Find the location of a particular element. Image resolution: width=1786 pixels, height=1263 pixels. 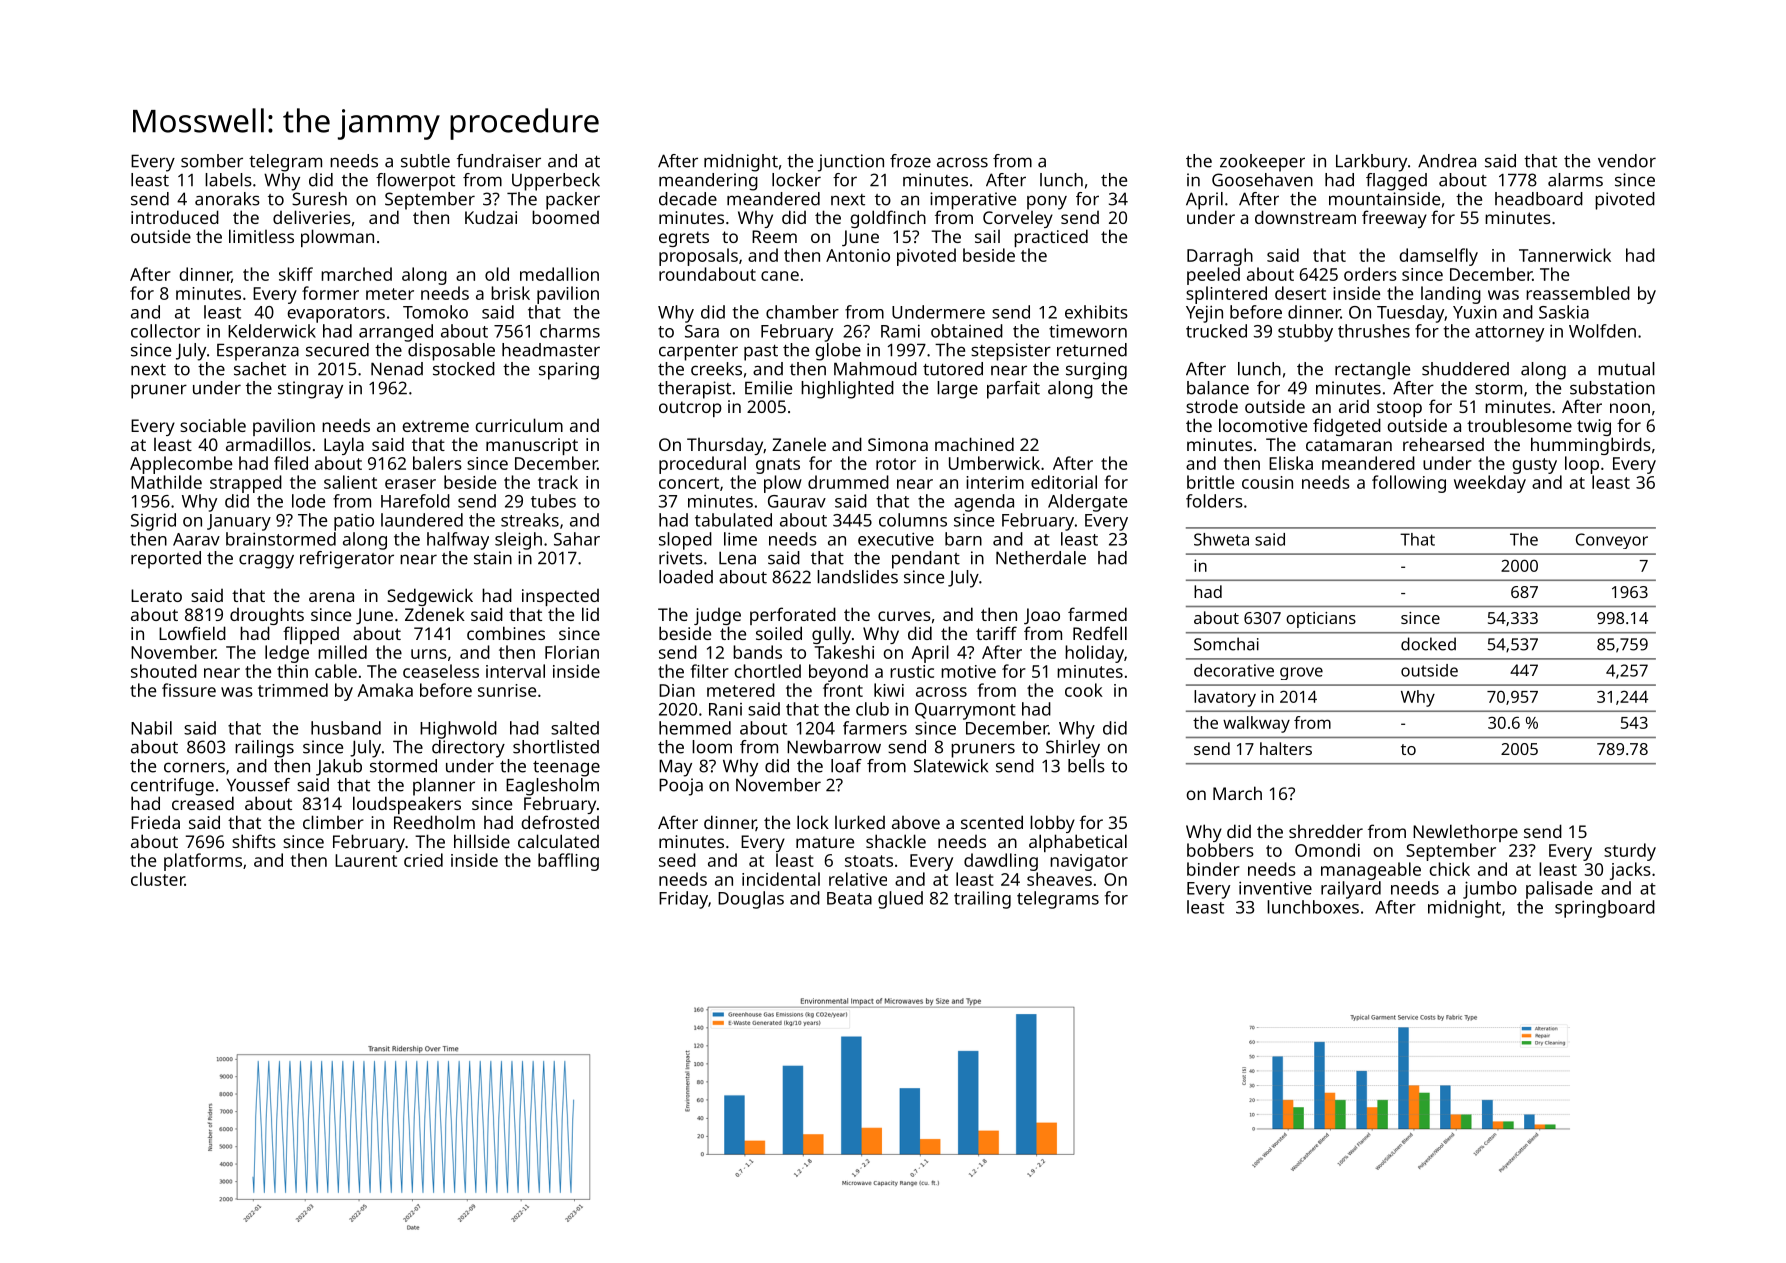

junction is located at coordinates (851, 163).
